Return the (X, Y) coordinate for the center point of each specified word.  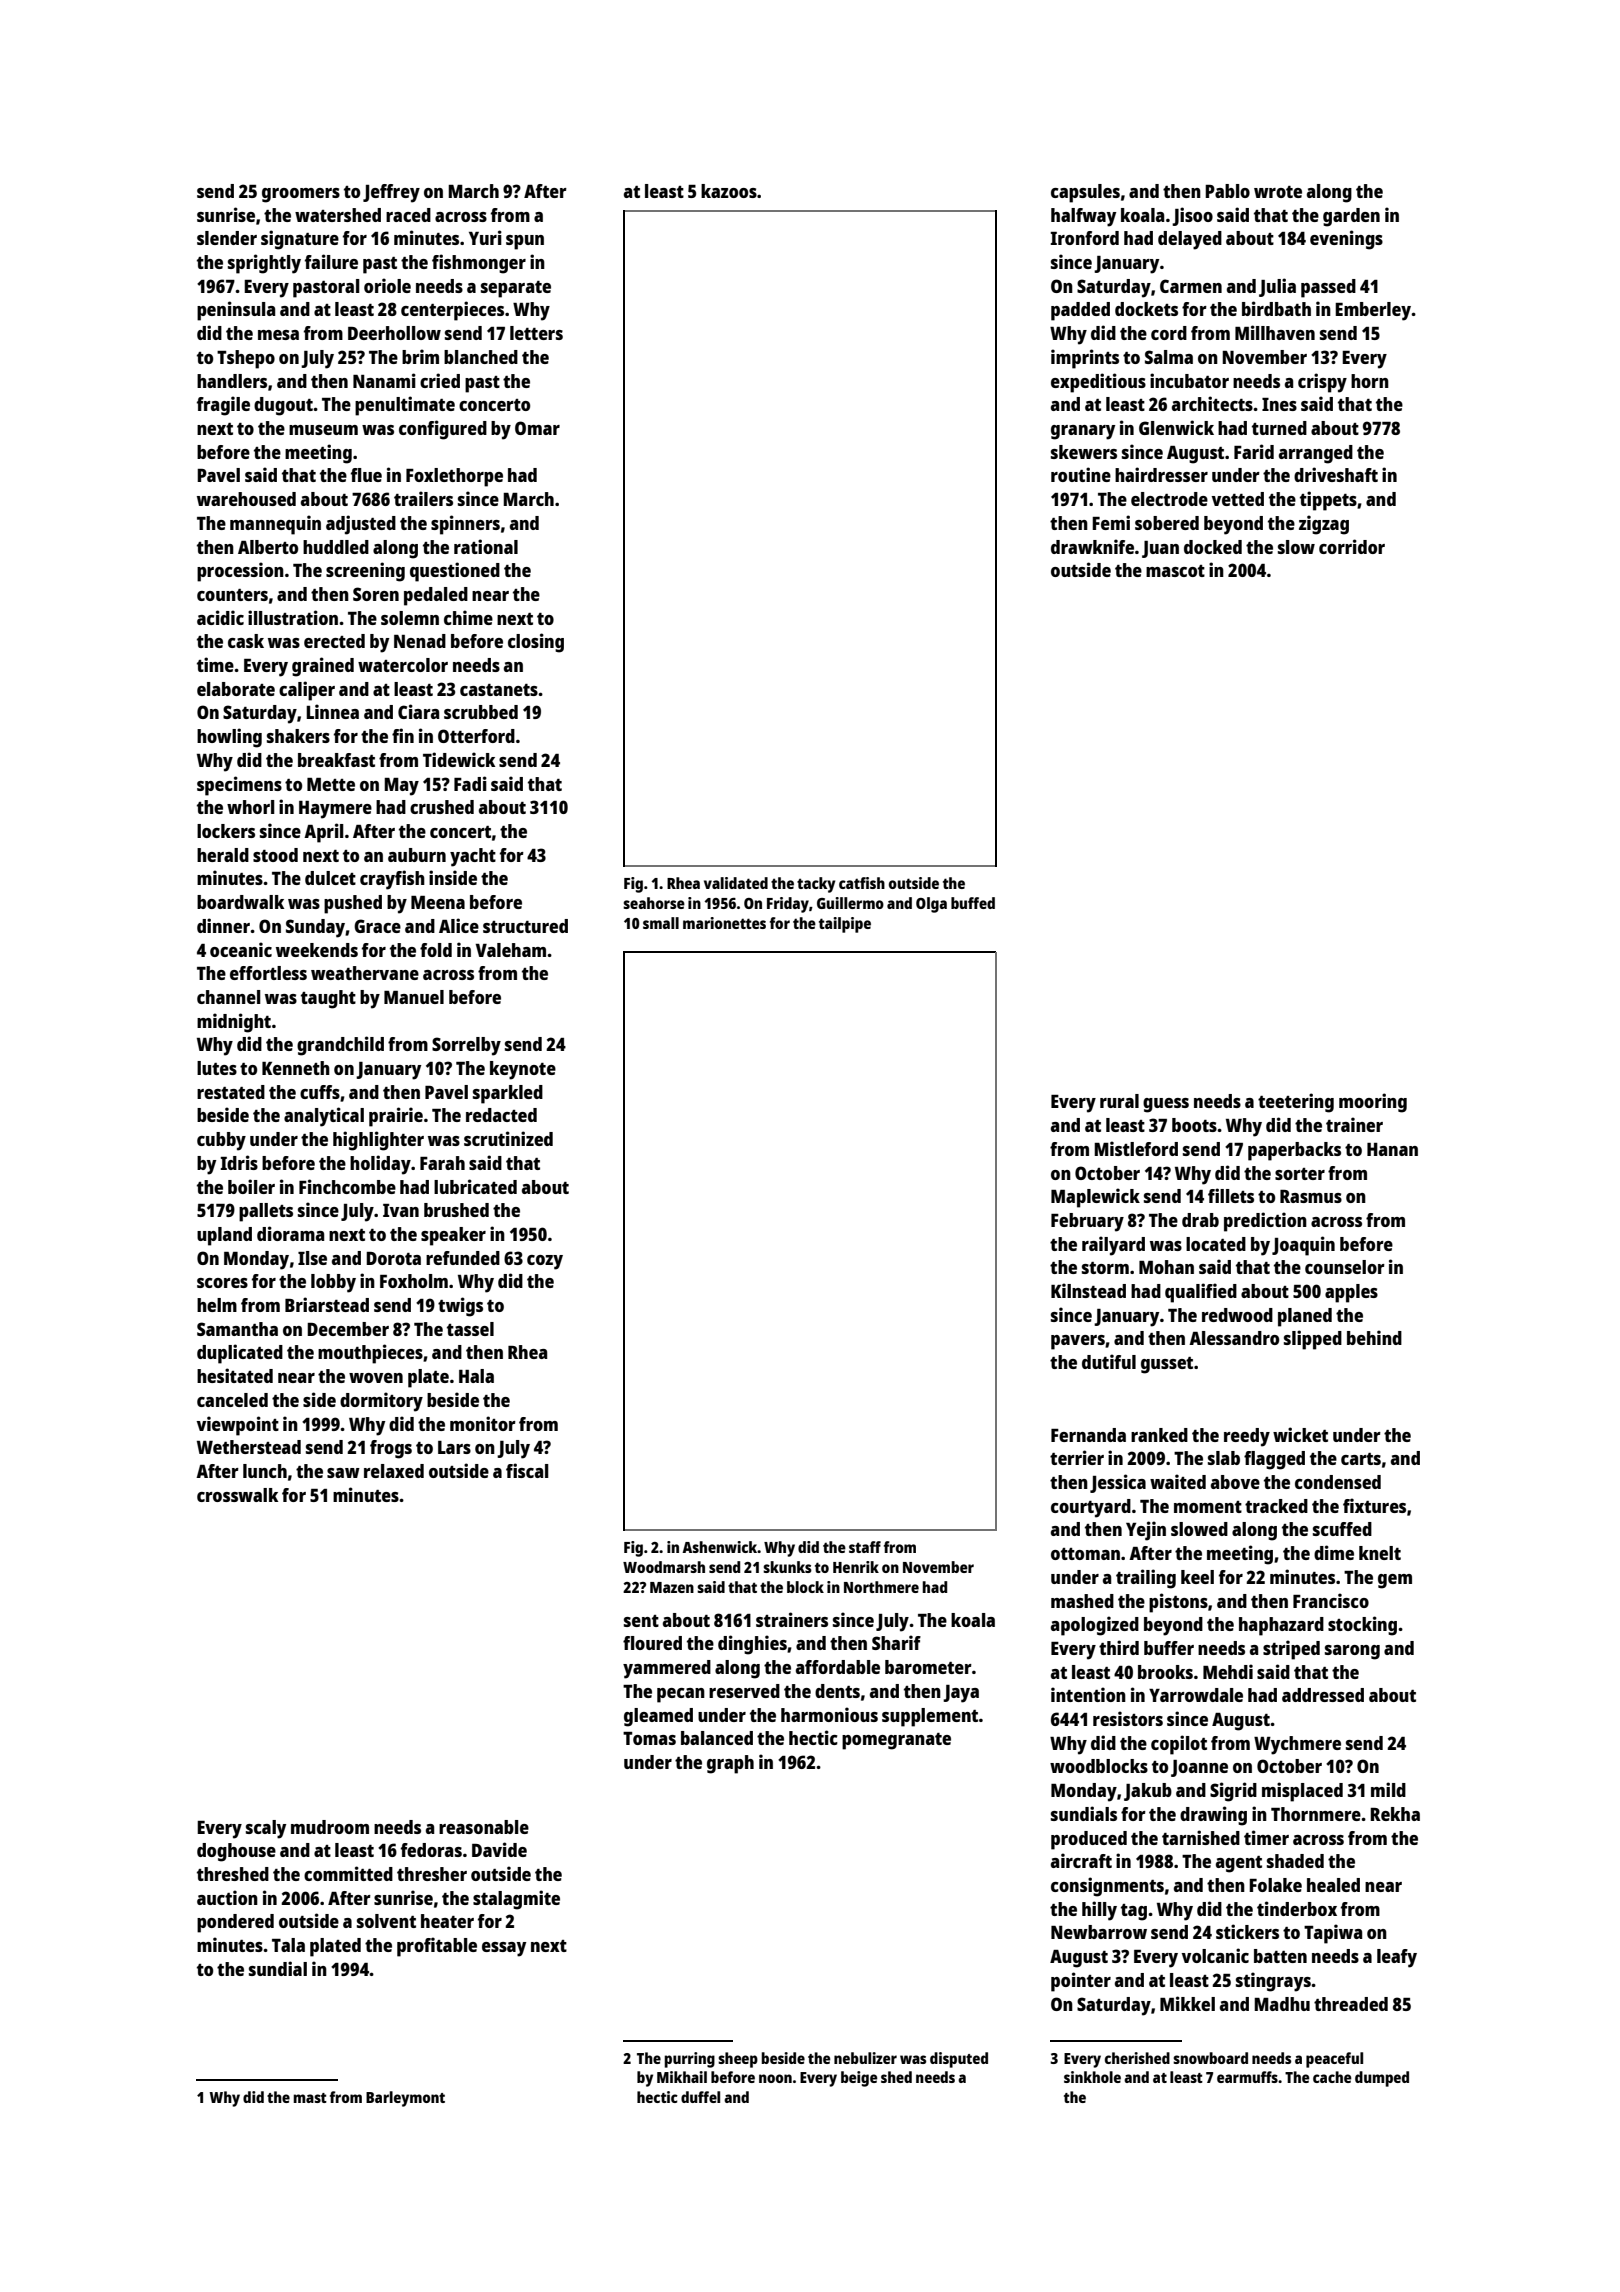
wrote (1278, 192)
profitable (437, 1947)
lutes (217, 1068)
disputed (959, 2060)
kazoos (729, 191)
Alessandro (1234, 1338)
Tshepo (246, 359)
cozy (545, 1262)
